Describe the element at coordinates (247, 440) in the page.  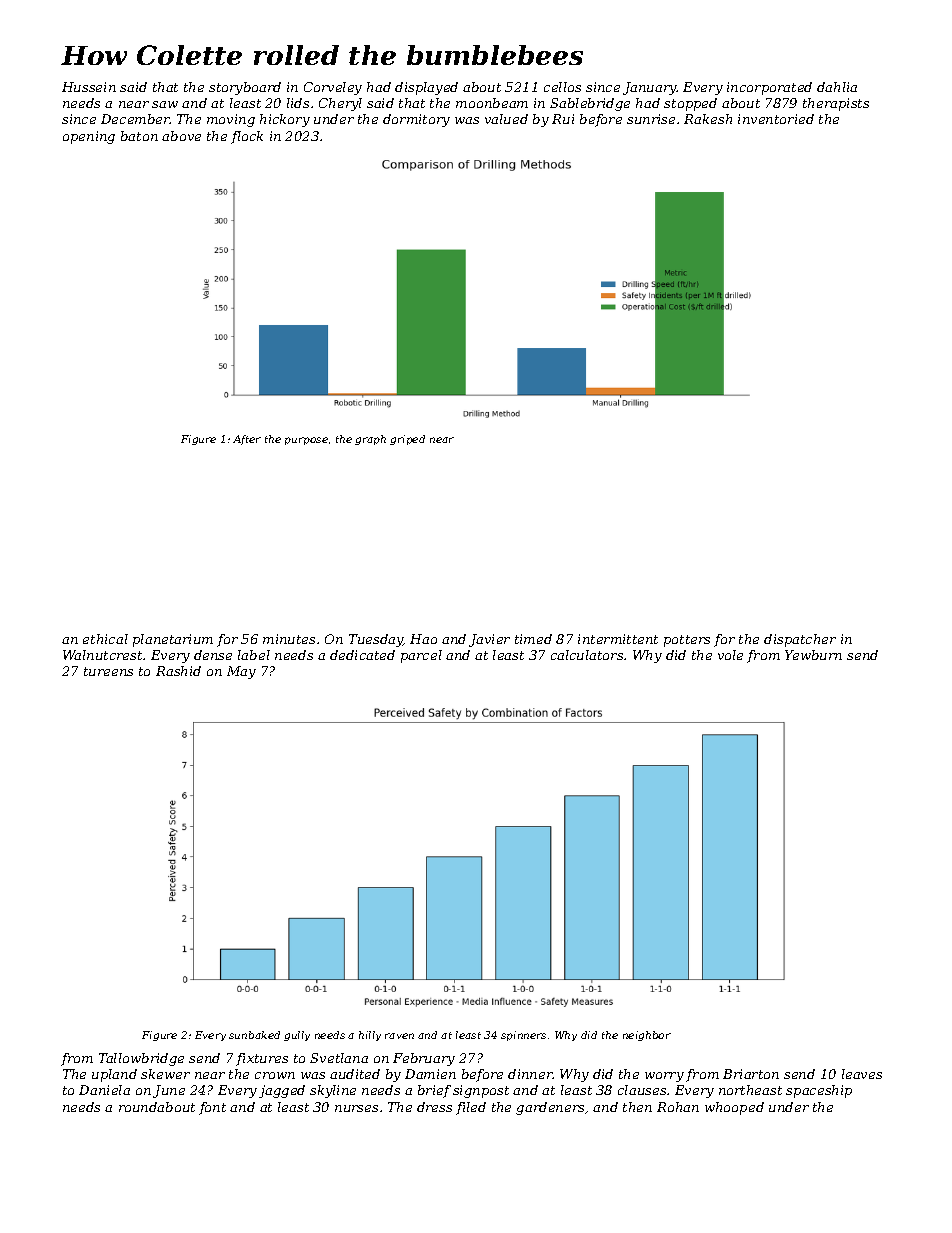
I see `After` at that location.
